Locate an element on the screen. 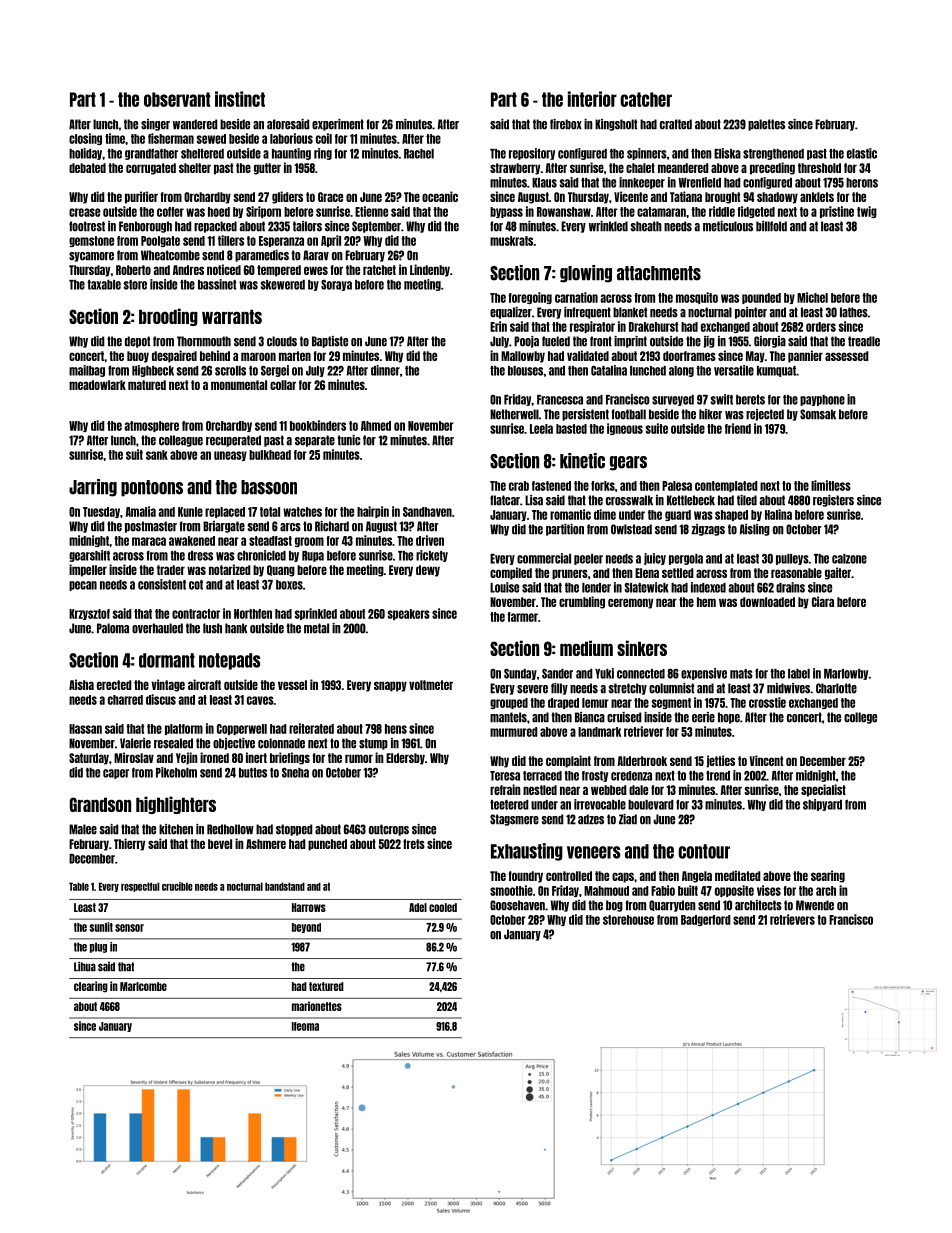 Image resolution: width=952 pixels, height=1233 pixels. Rachel is located at coordinates (419, 154).
